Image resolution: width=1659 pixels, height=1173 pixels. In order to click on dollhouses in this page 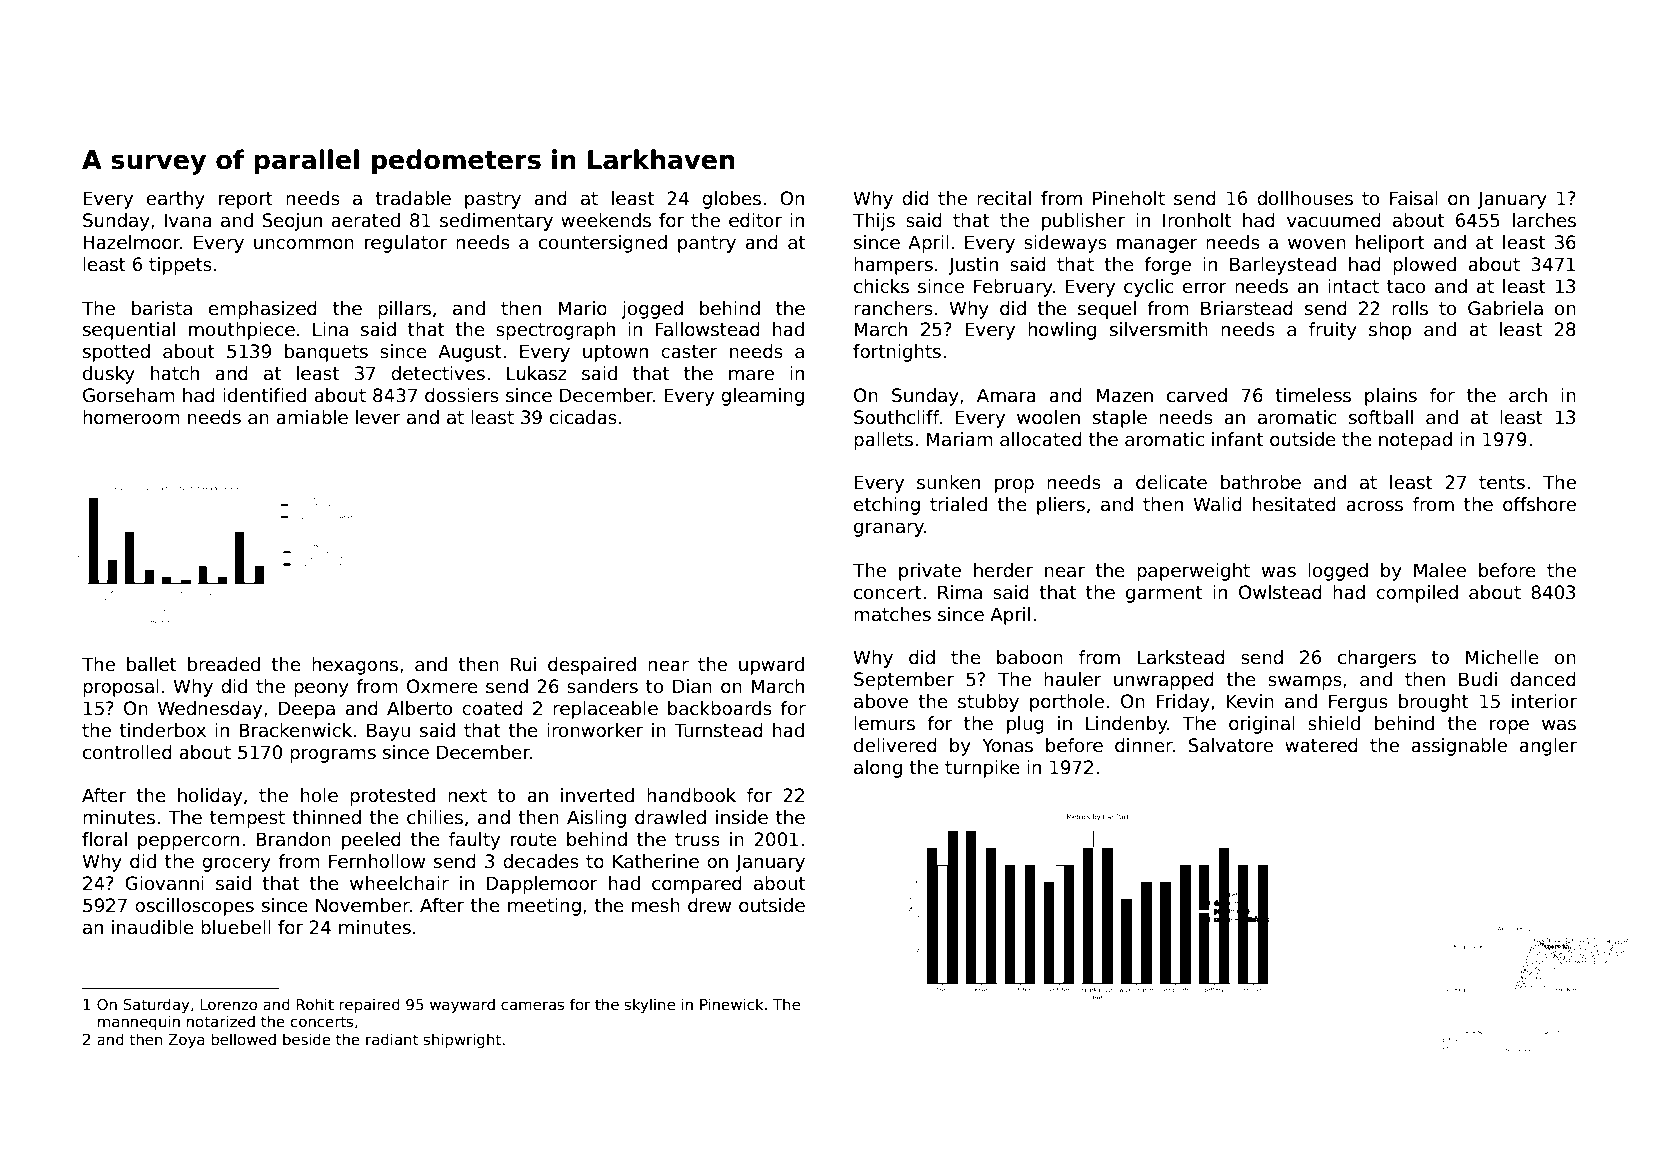, I will do `click(1305, 198)`.
